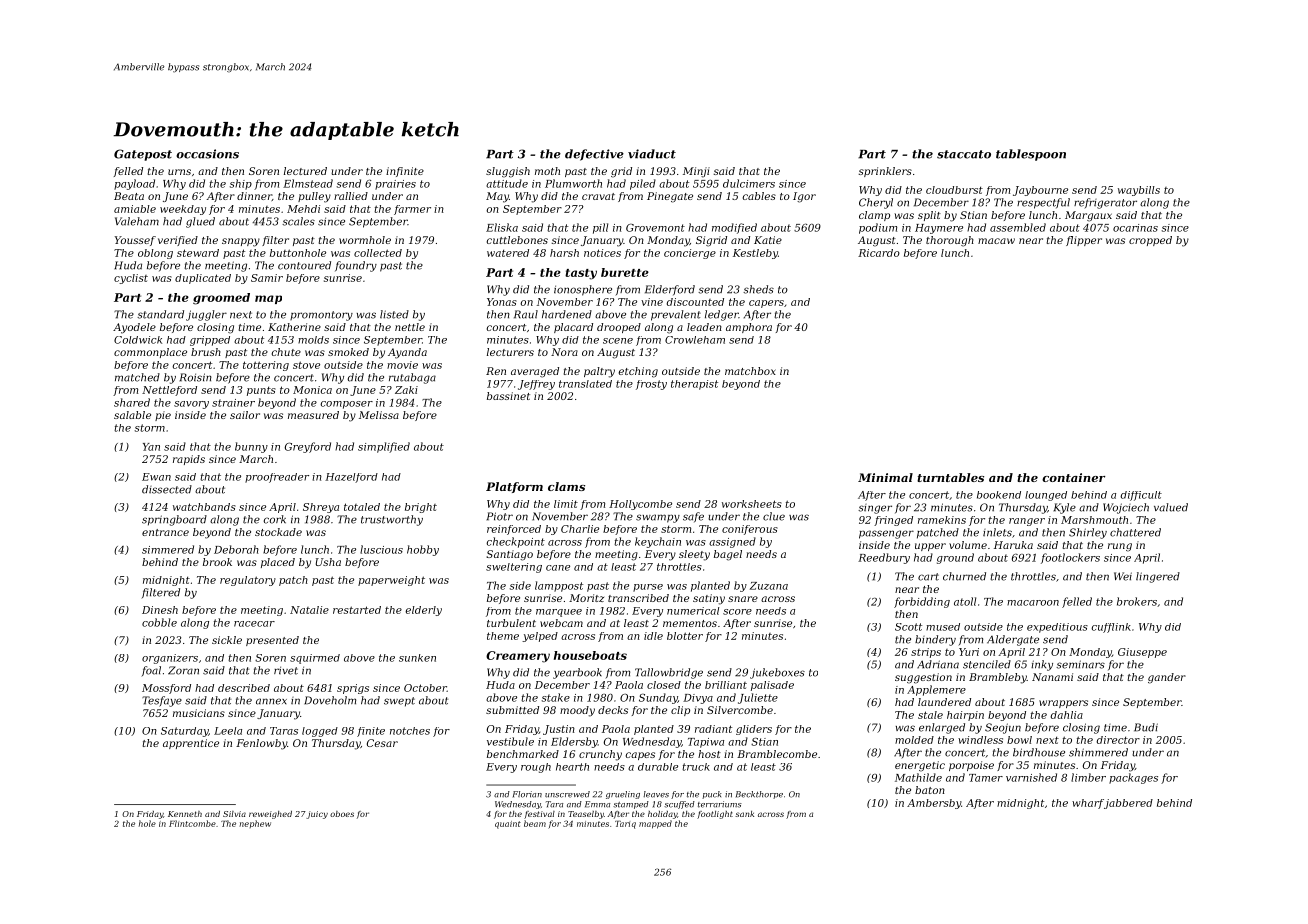 This image has height=924, width=1308. What do you see at coordinates (744, 814) in the image?
I see `sank` at bounding box center [744, 814].
